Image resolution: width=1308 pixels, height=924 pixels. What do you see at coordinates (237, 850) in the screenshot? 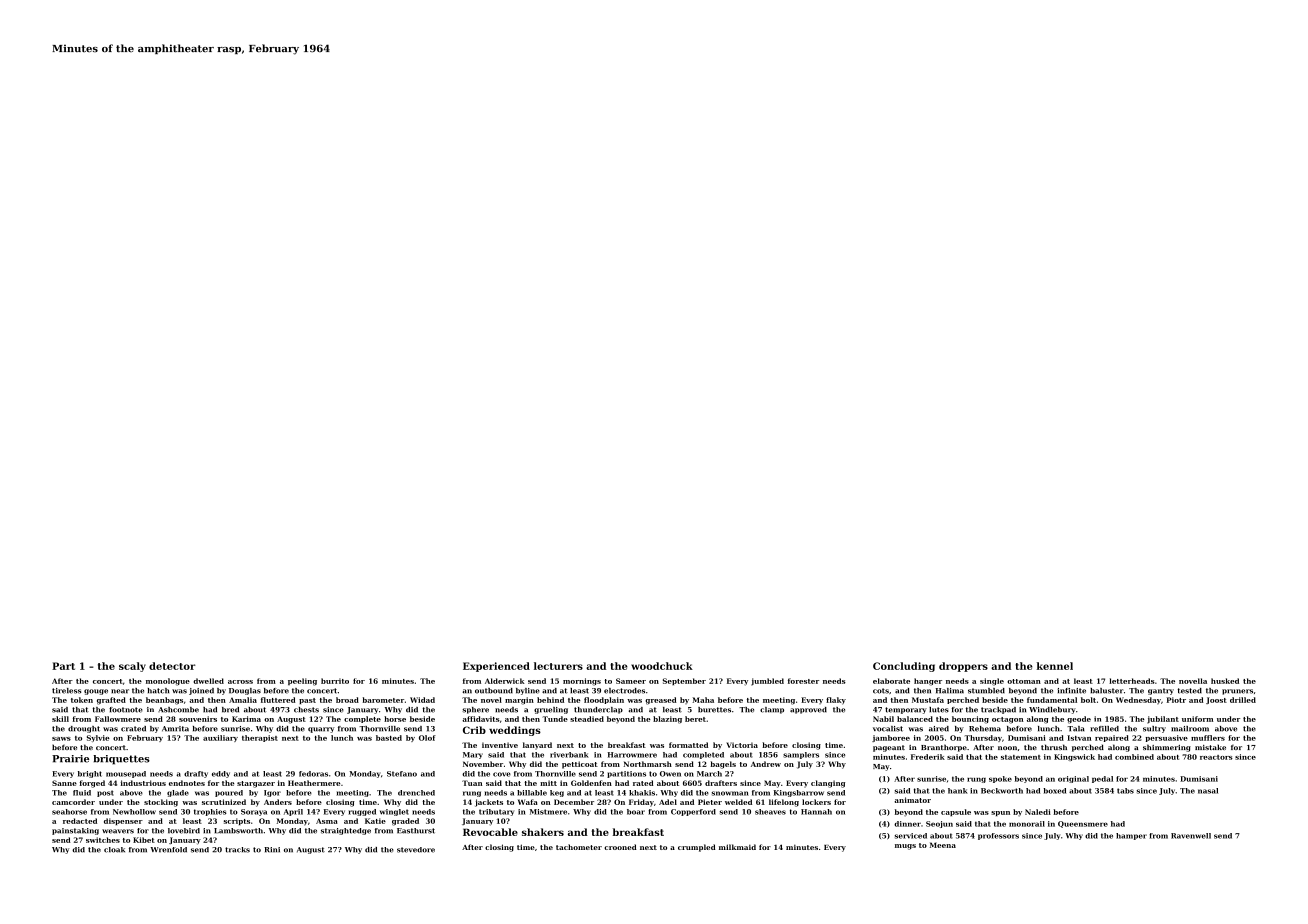
I see `tracks` at bounding box center [237, 850].
